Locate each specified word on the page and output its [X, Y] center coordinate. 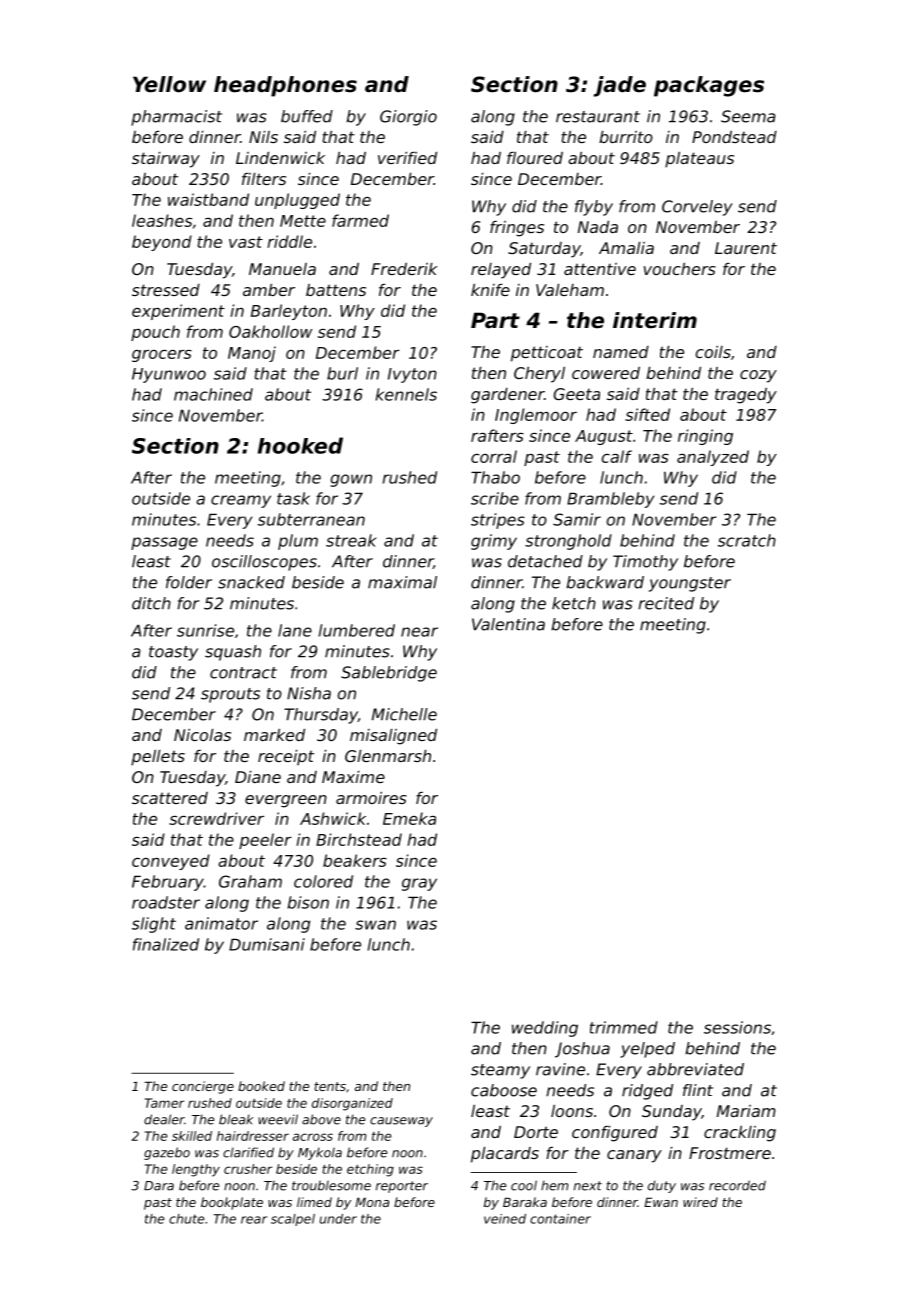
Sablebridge [389, 674]
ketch [574, 603]
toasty [173, 653]
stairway [166, 160]
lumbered [357, 630]
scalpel [293, 1220]
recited [666, 603]
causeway [401, 1122]
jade [620, 86]
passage [164, 543]
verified [407, 158]
